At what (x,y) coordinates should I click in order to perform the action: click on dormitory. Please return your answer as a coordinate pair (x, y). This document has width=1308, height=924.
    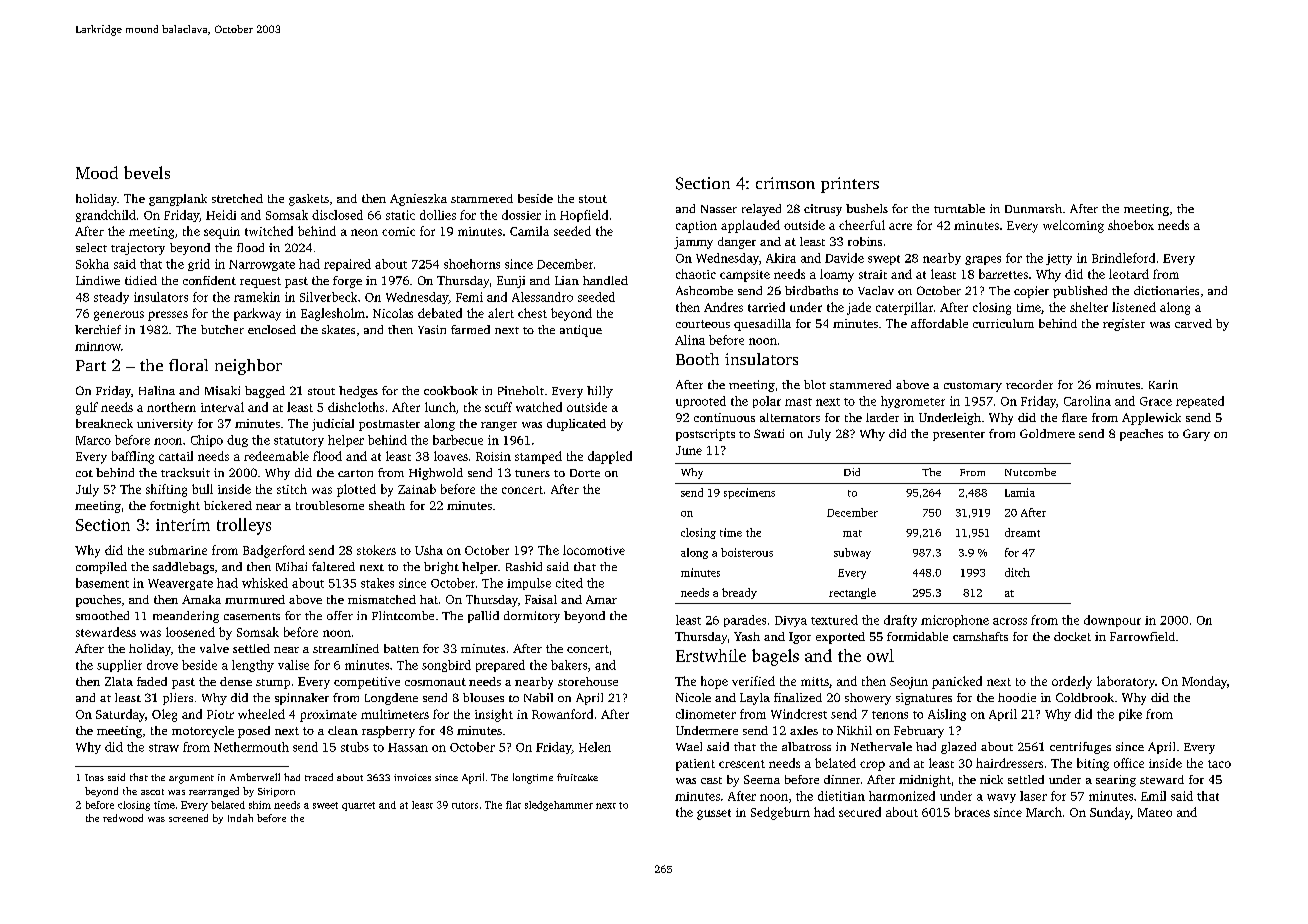
    Looking at the image, I should click on (532, 617).
